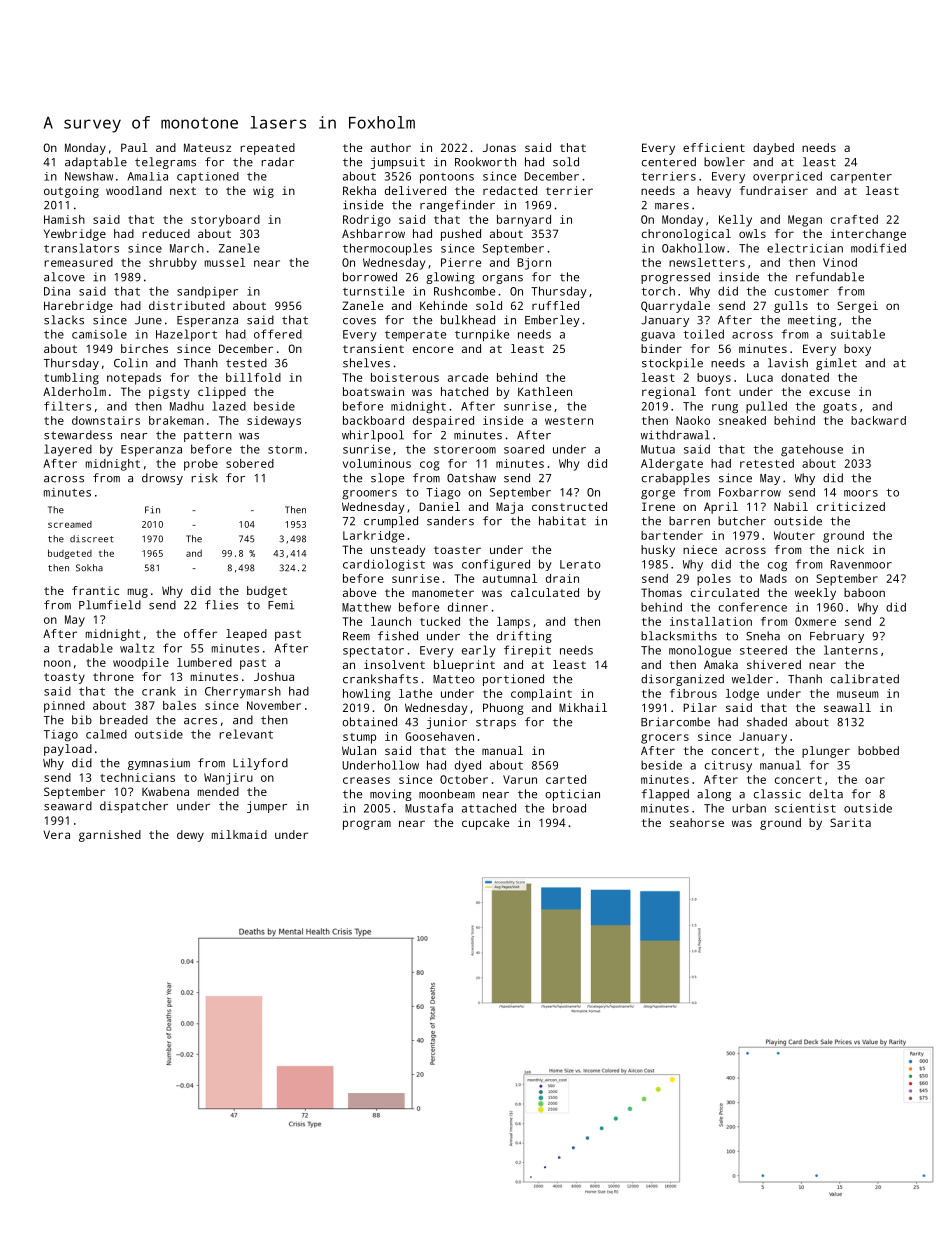 This screenshot has height=1233, width=952. What do you see at coordinates (433, 349) in the screenshot?
I see `encore` at bounding box center [433, 349].
